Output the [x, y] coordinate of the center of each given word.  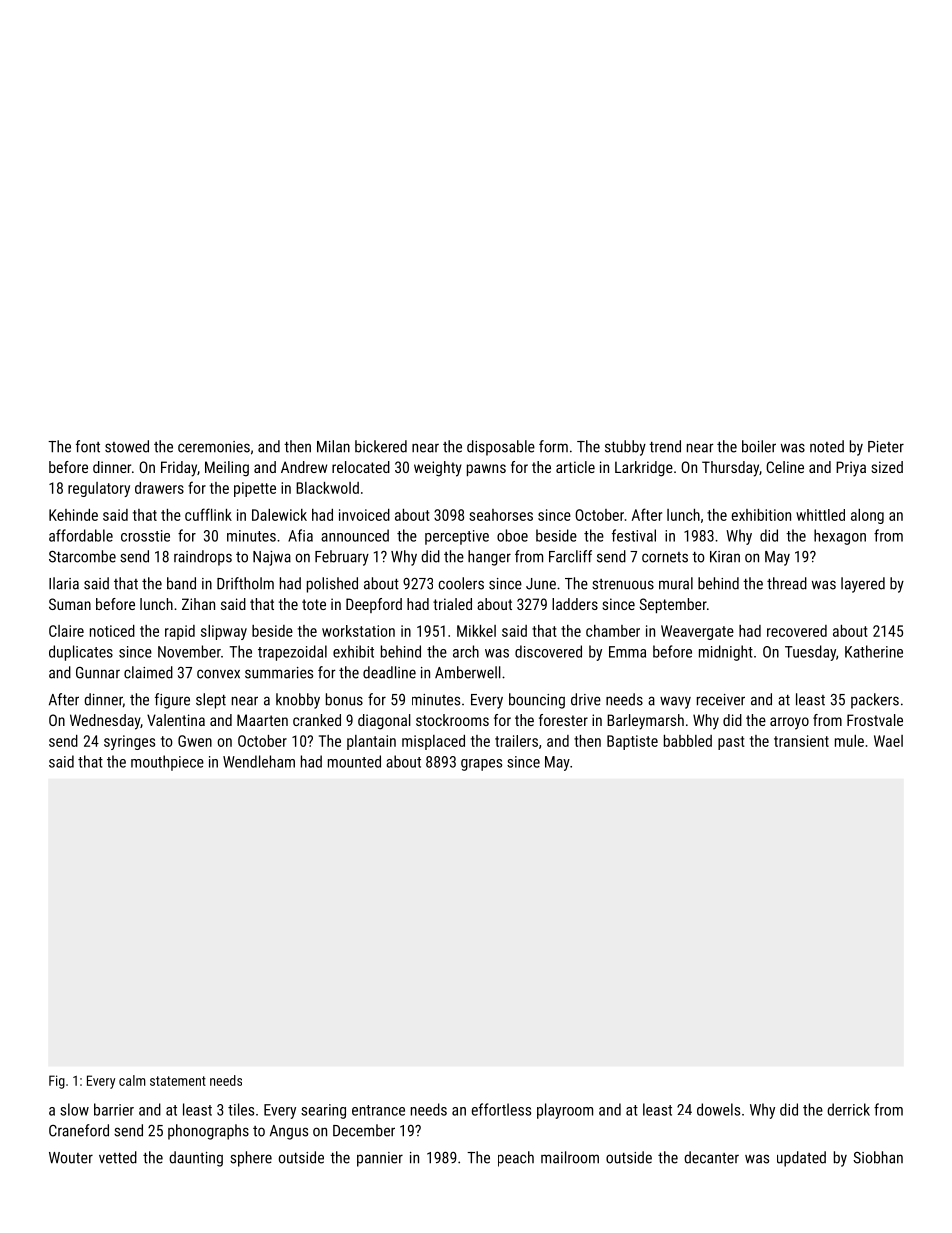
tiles [241, 1109]
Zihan [198, 604]
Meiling [227, 469]
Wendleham [259, 761]
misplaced [433, 742]
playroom [565, 1111]
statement [178, 1081]
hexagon [840, 537]
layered [863, 585]
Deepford [374, 605]
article [575, 467]
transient [801, 741]
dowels [718, 1109]
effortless [501, 1109]
